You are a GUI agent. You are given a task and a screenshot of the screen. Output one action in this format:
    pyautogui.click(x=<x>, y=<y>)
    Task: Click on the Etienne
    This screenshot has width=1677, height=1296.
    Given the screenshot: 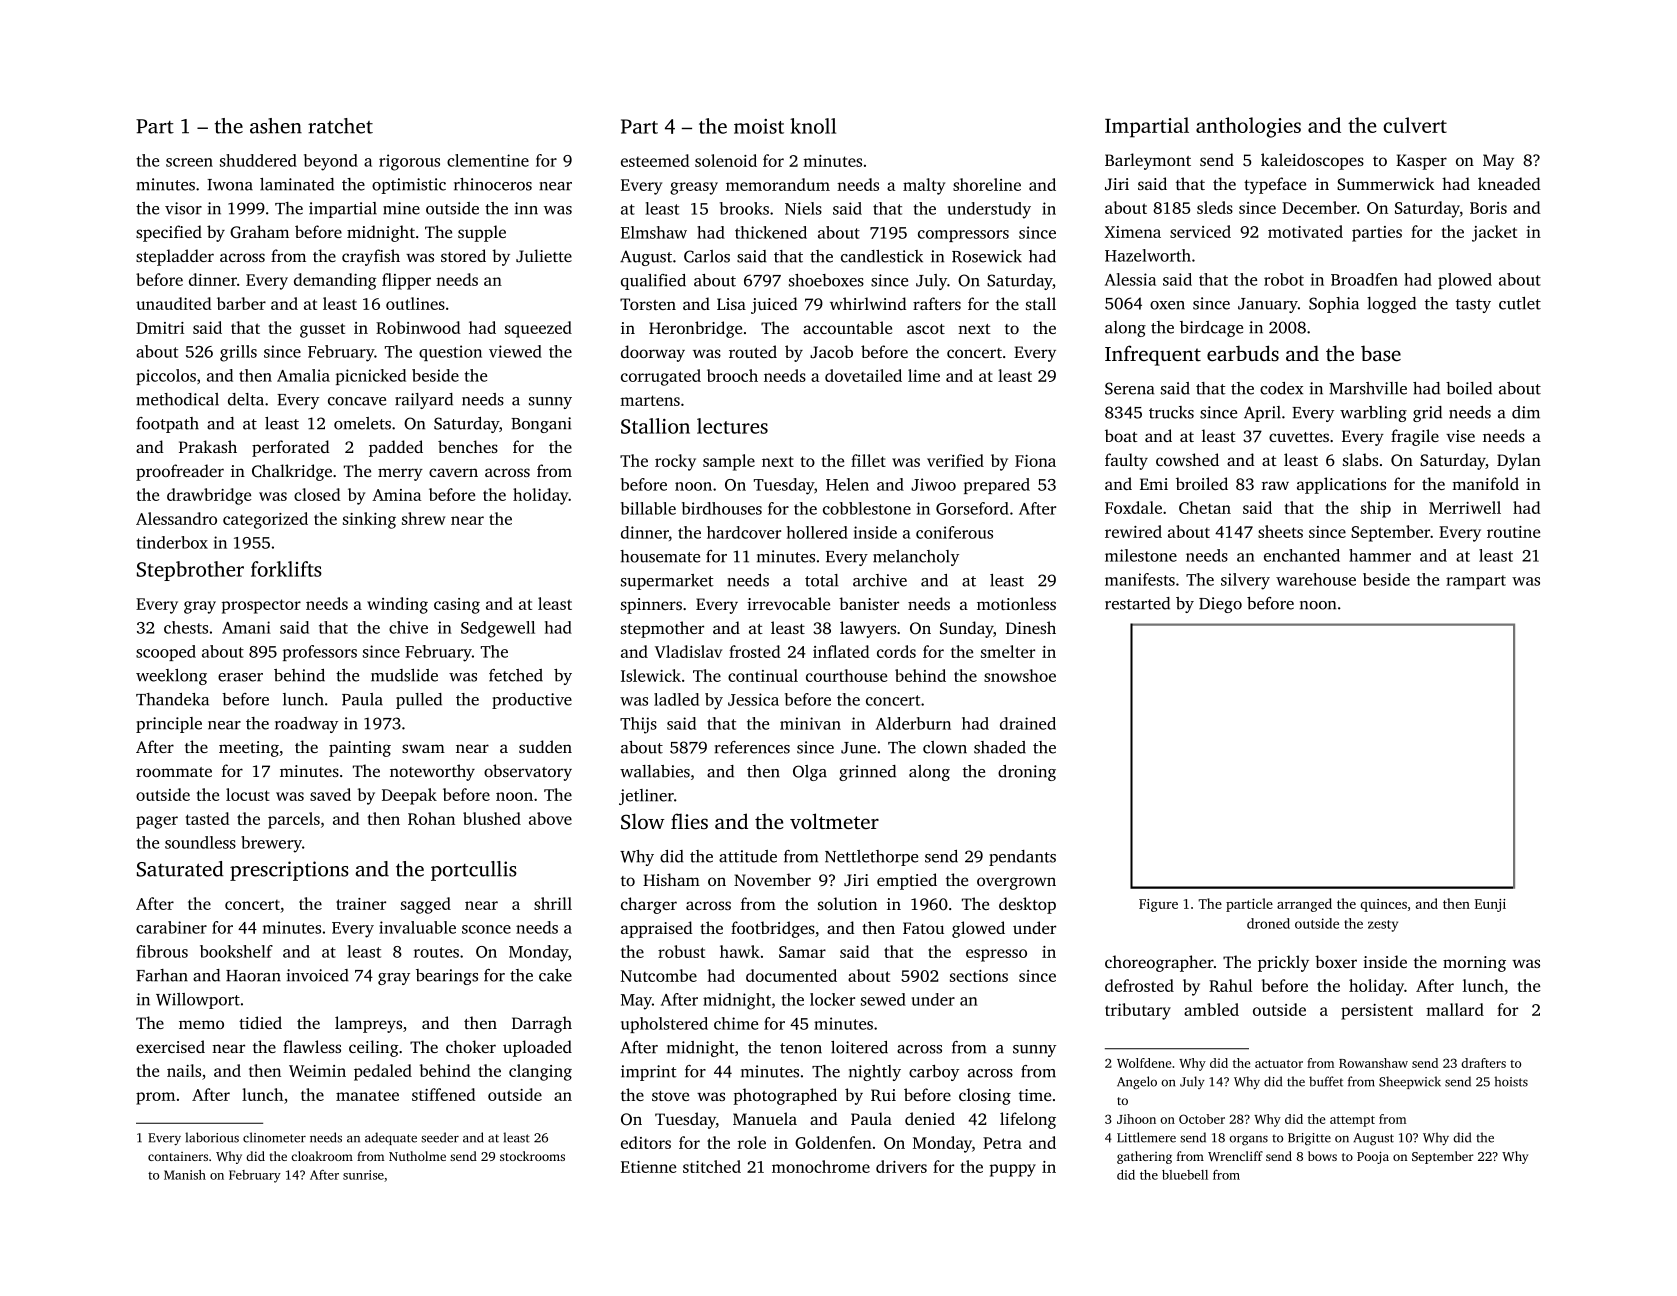 What is the action you would take?
    pyautogui.click(x=648, y=1167)
